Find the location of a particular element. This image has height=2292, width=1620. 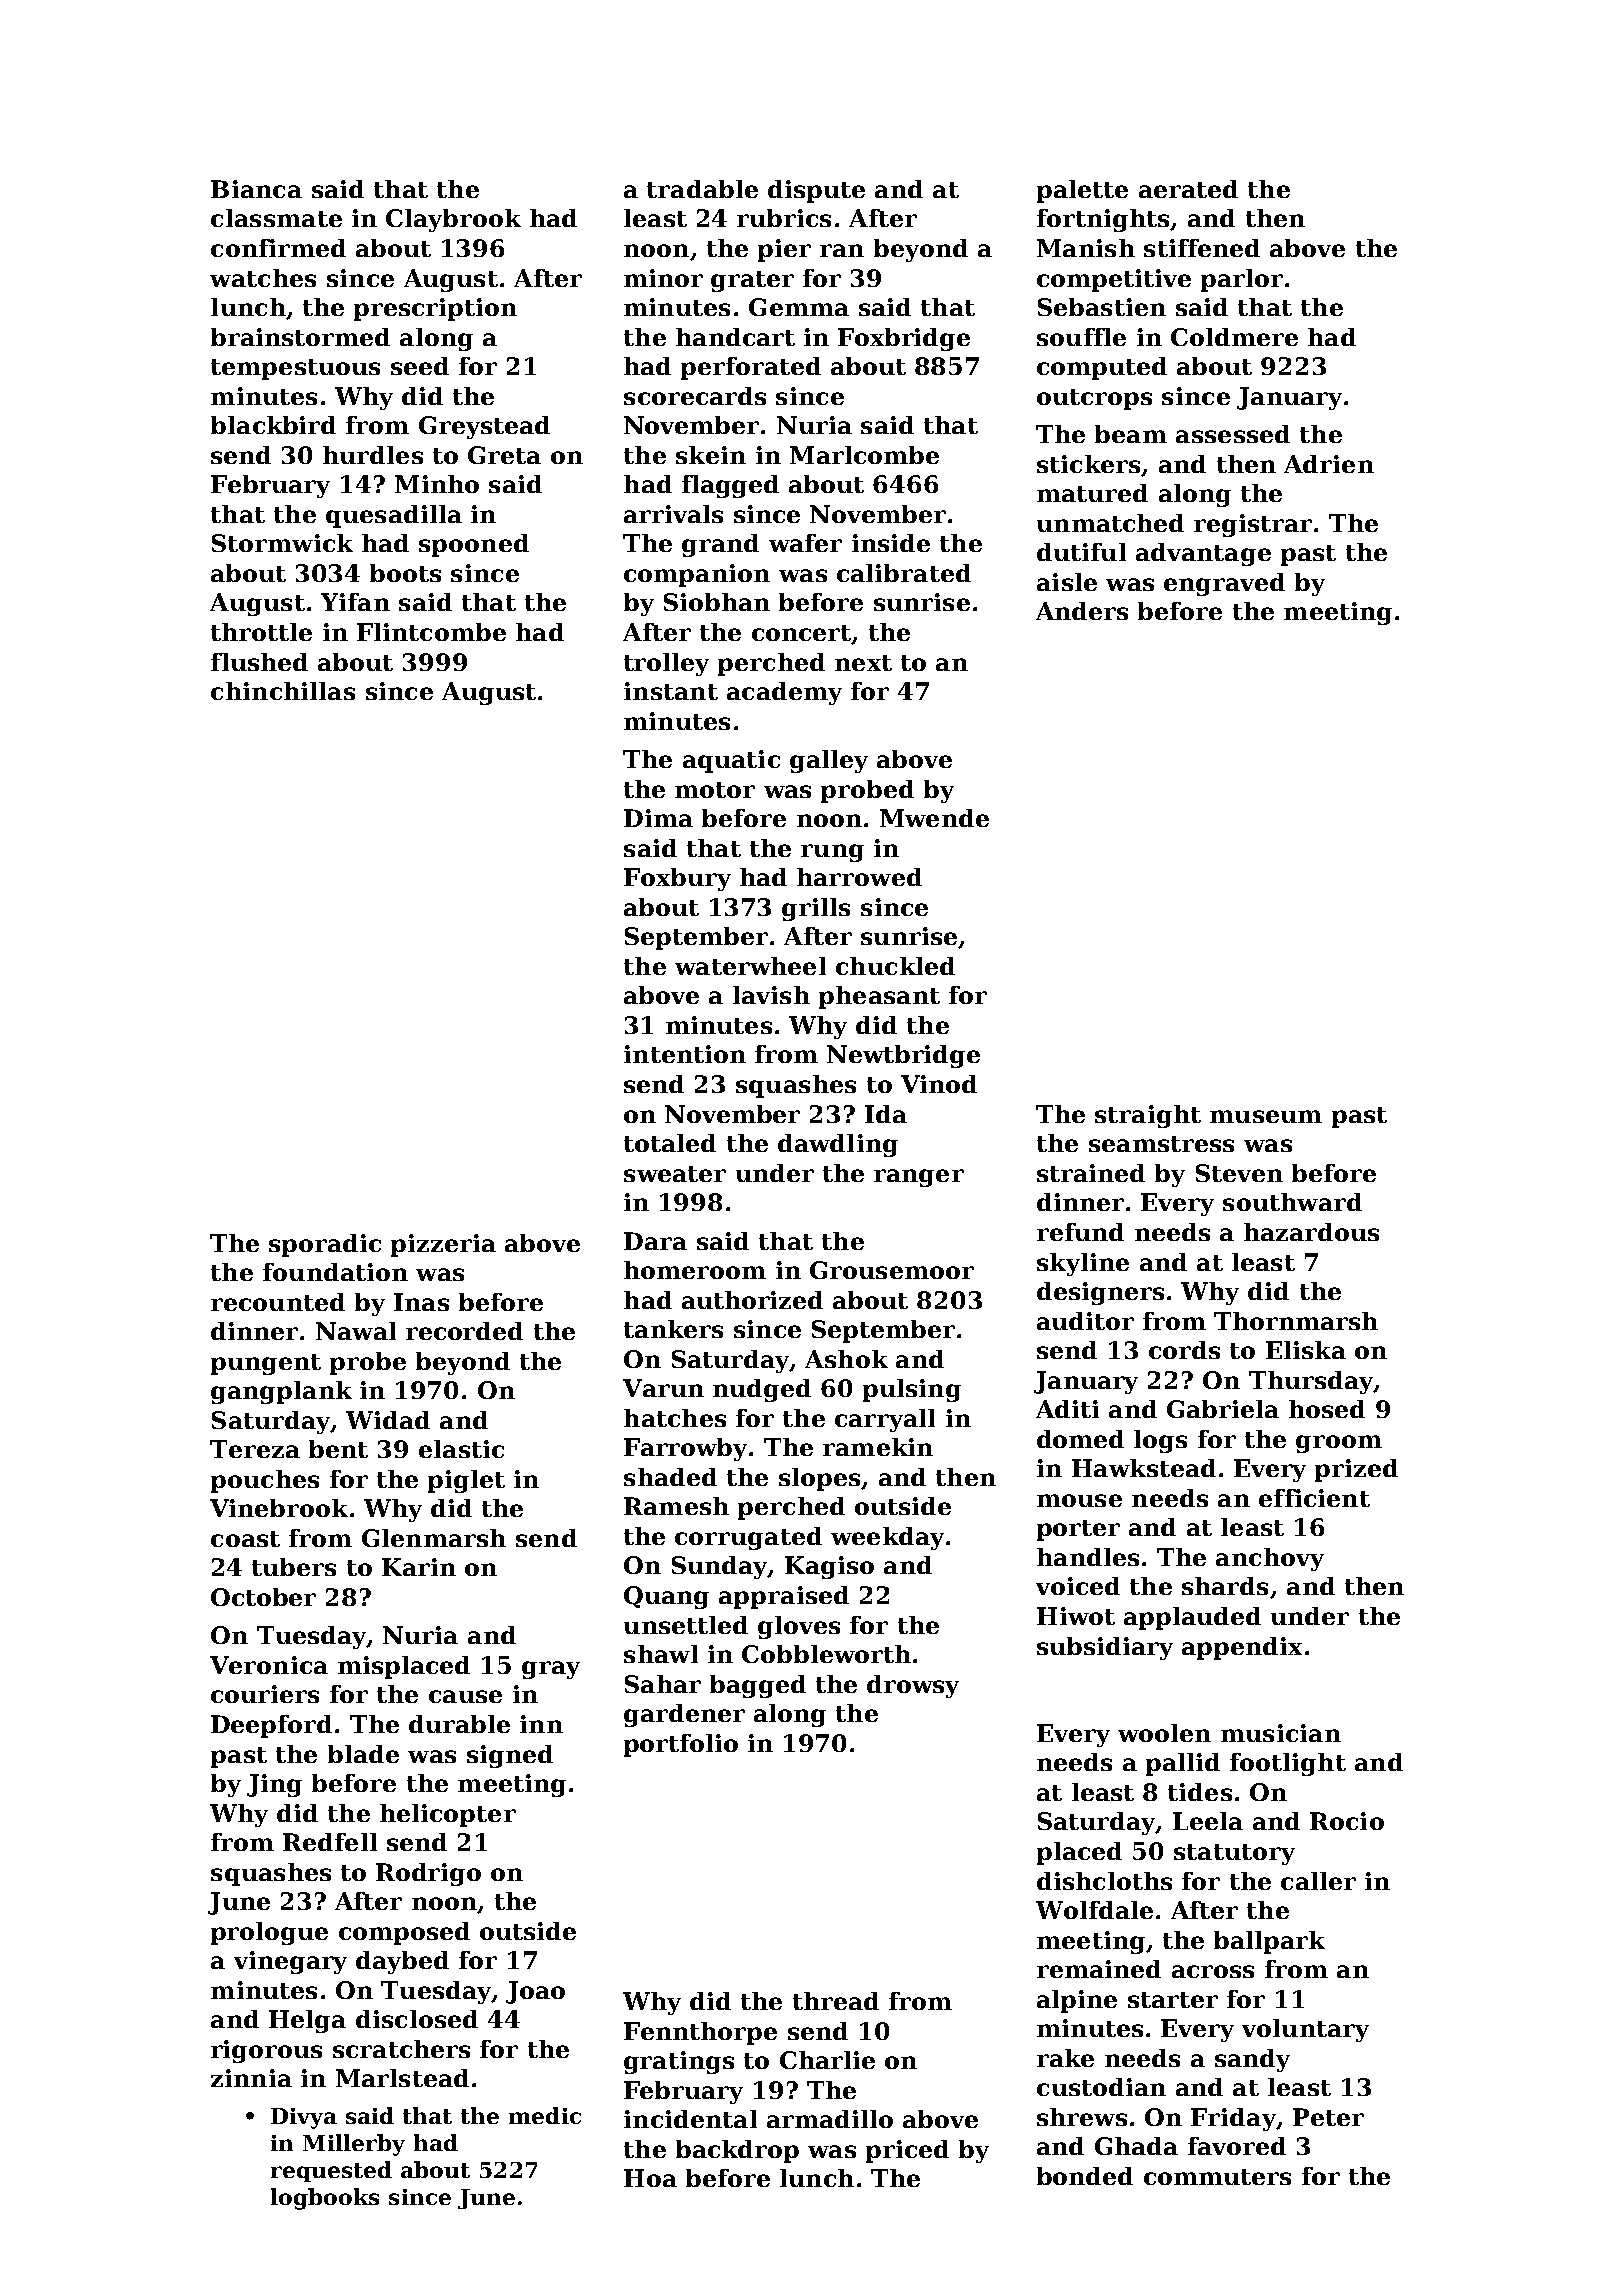

prescription is located at coordinates (435, 309).
